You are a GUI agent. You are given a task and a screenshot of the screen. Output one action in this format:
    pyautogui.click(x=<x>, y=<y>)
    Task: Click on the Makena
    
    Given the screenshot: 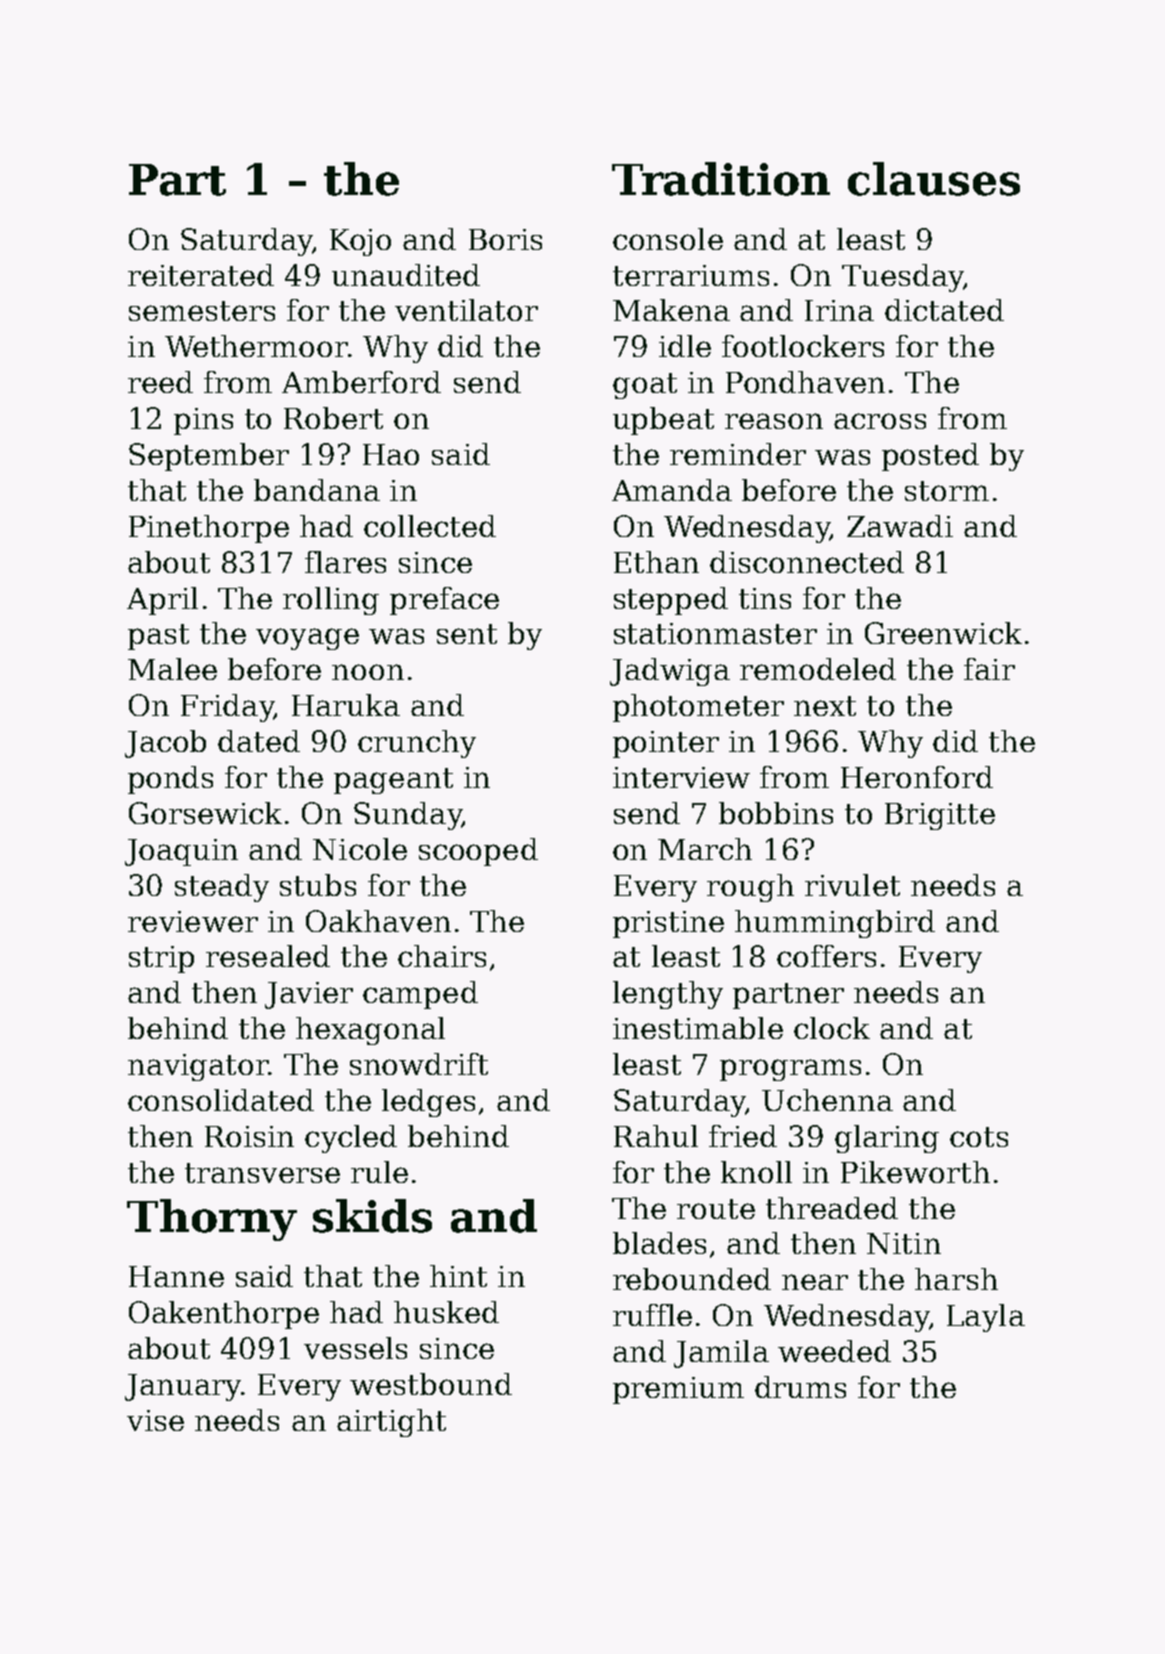 What is the action you would take?
    pyautogui.click(x=671, y=310)
